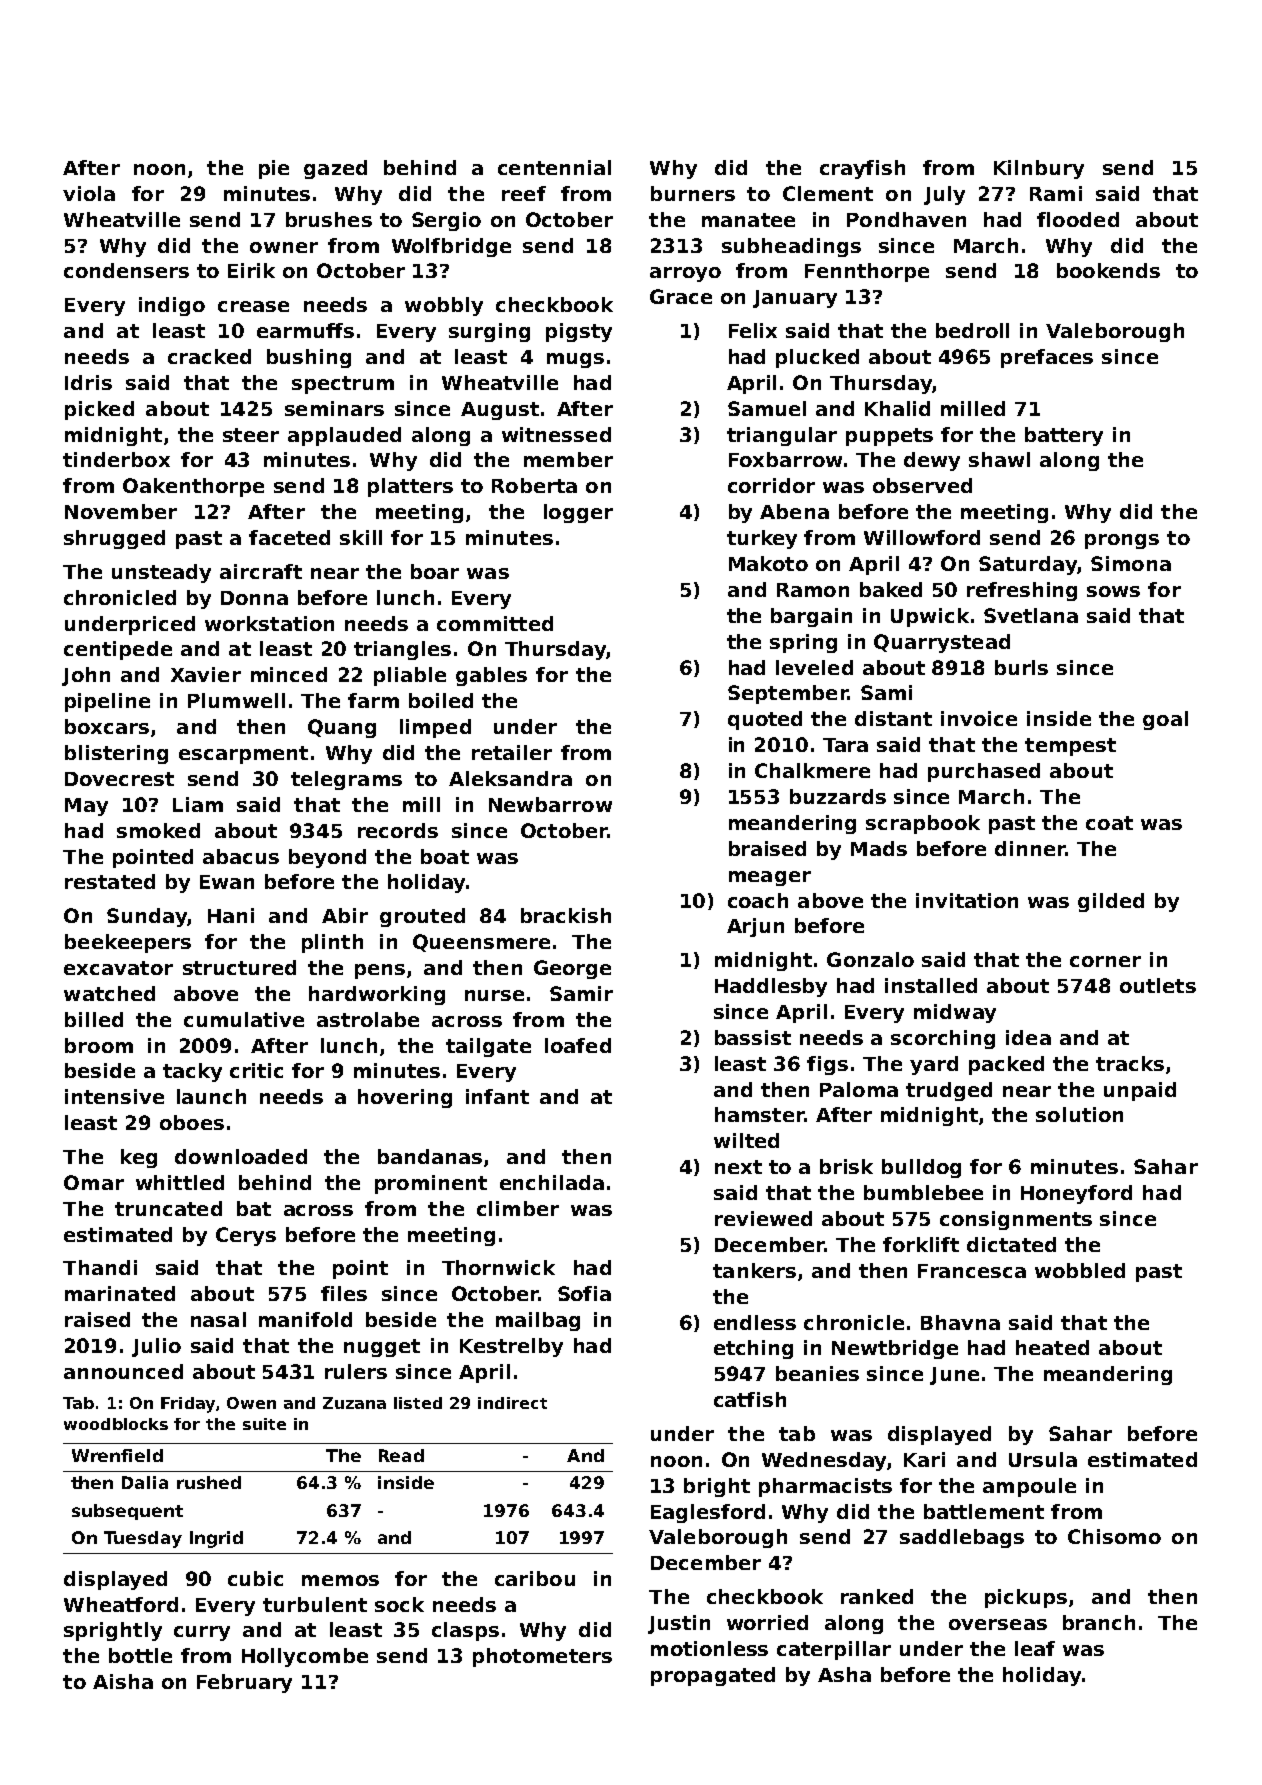 The image size is (1262, 1785). I want to click on Arjun, so click(755, 927).
